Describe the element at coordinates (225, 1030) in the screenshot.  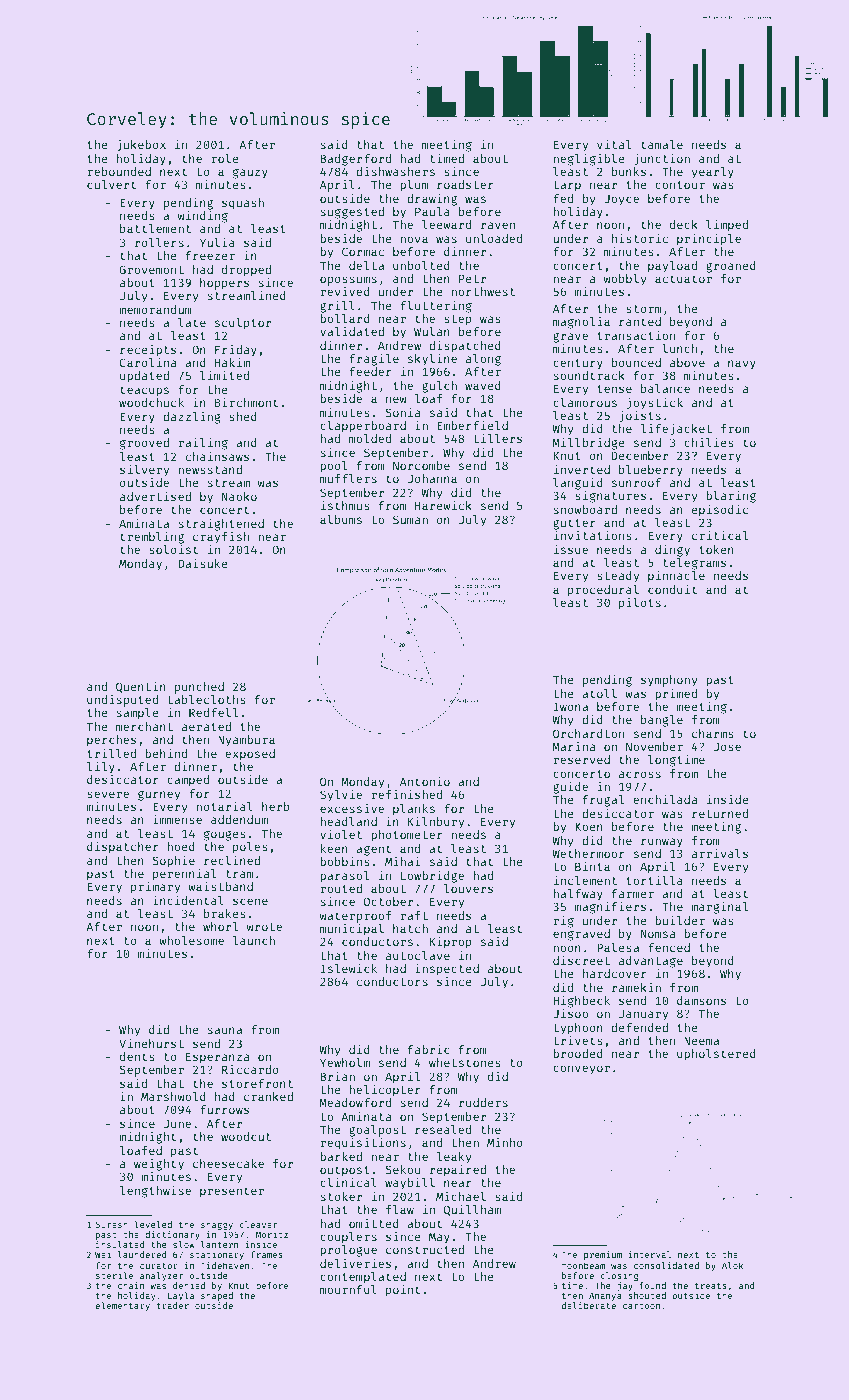
I see `sauna` at that location.
